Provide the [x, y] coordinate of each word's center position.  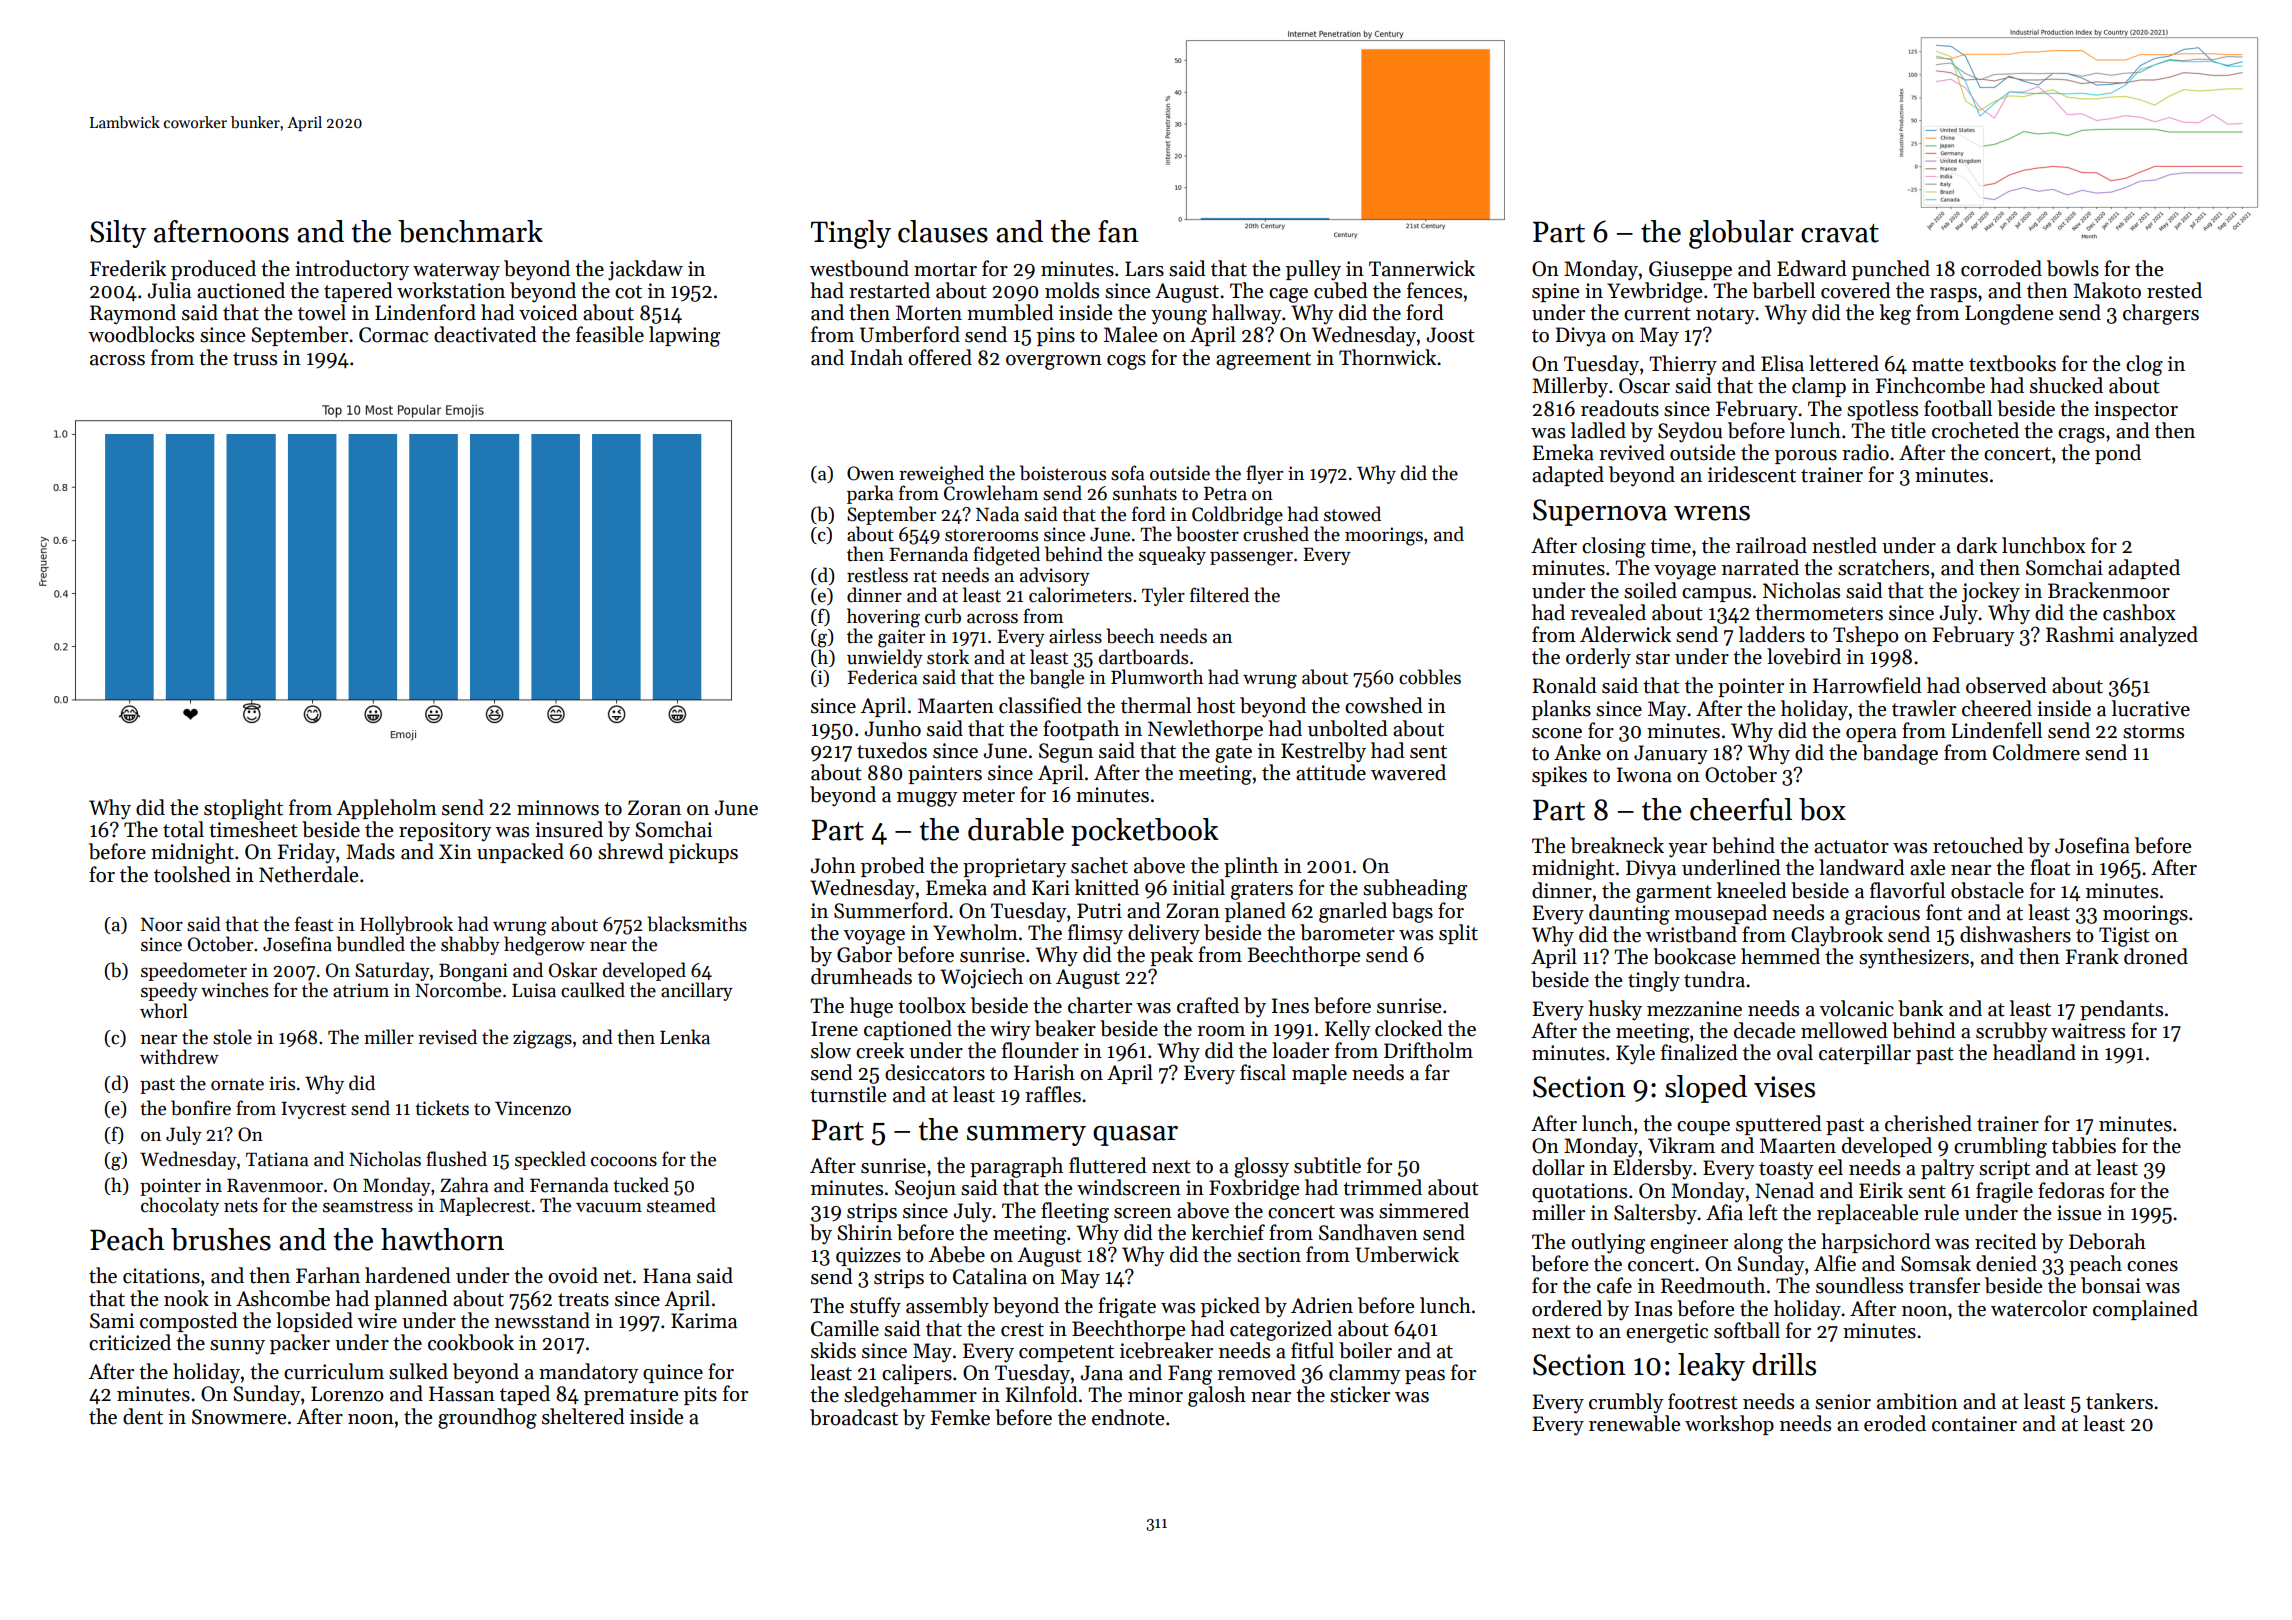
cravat [1840, 233]
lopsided [314, 1322]
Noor [162, 925]
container [1974, 1424]
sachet [1099, 865]
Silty [118, 234]
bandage [1900, 754]
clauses [943, 231]
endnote [1128, 1417]
